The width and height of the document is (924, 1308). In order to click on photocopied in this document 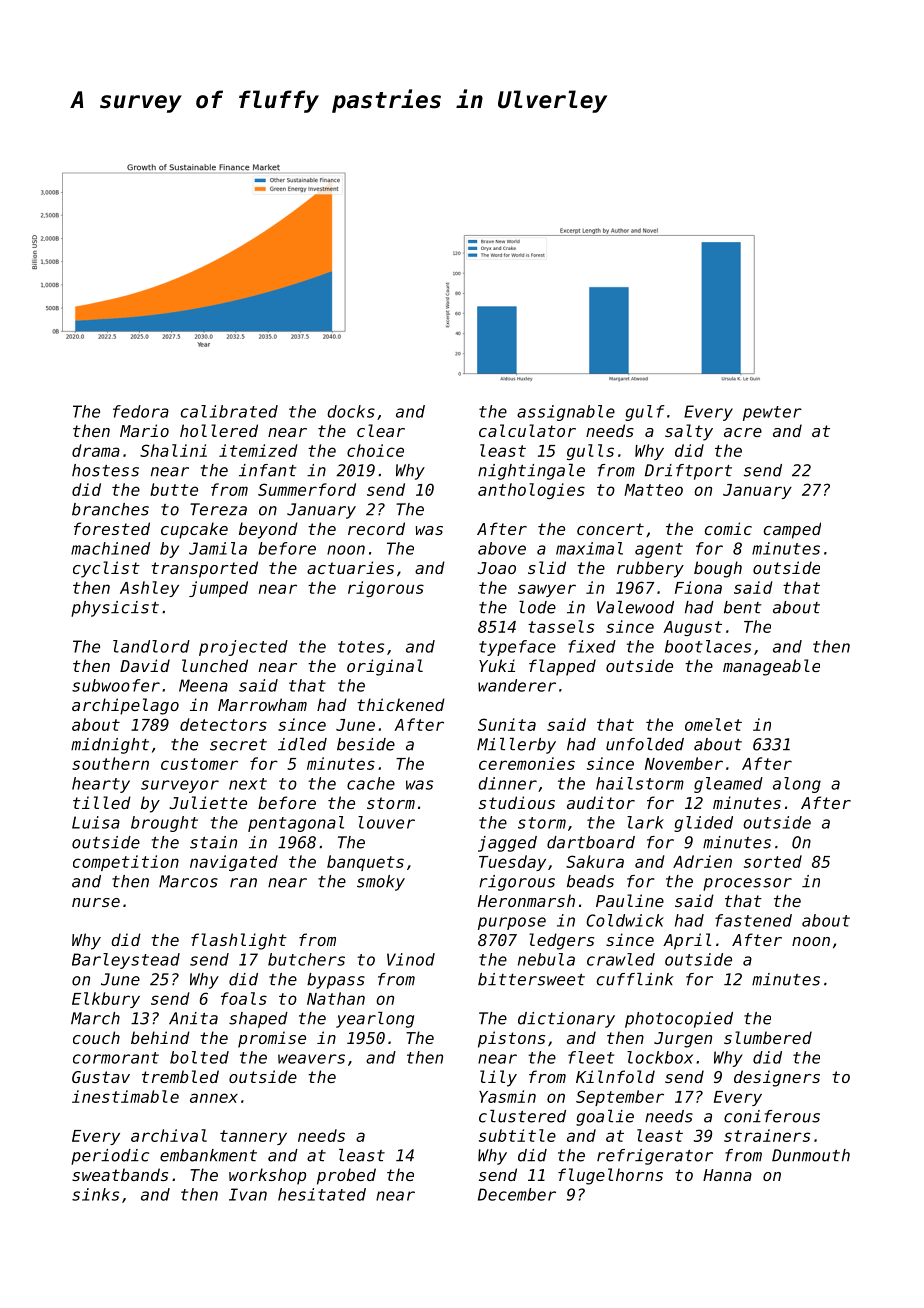, I will do `click(679, 1020)`.
